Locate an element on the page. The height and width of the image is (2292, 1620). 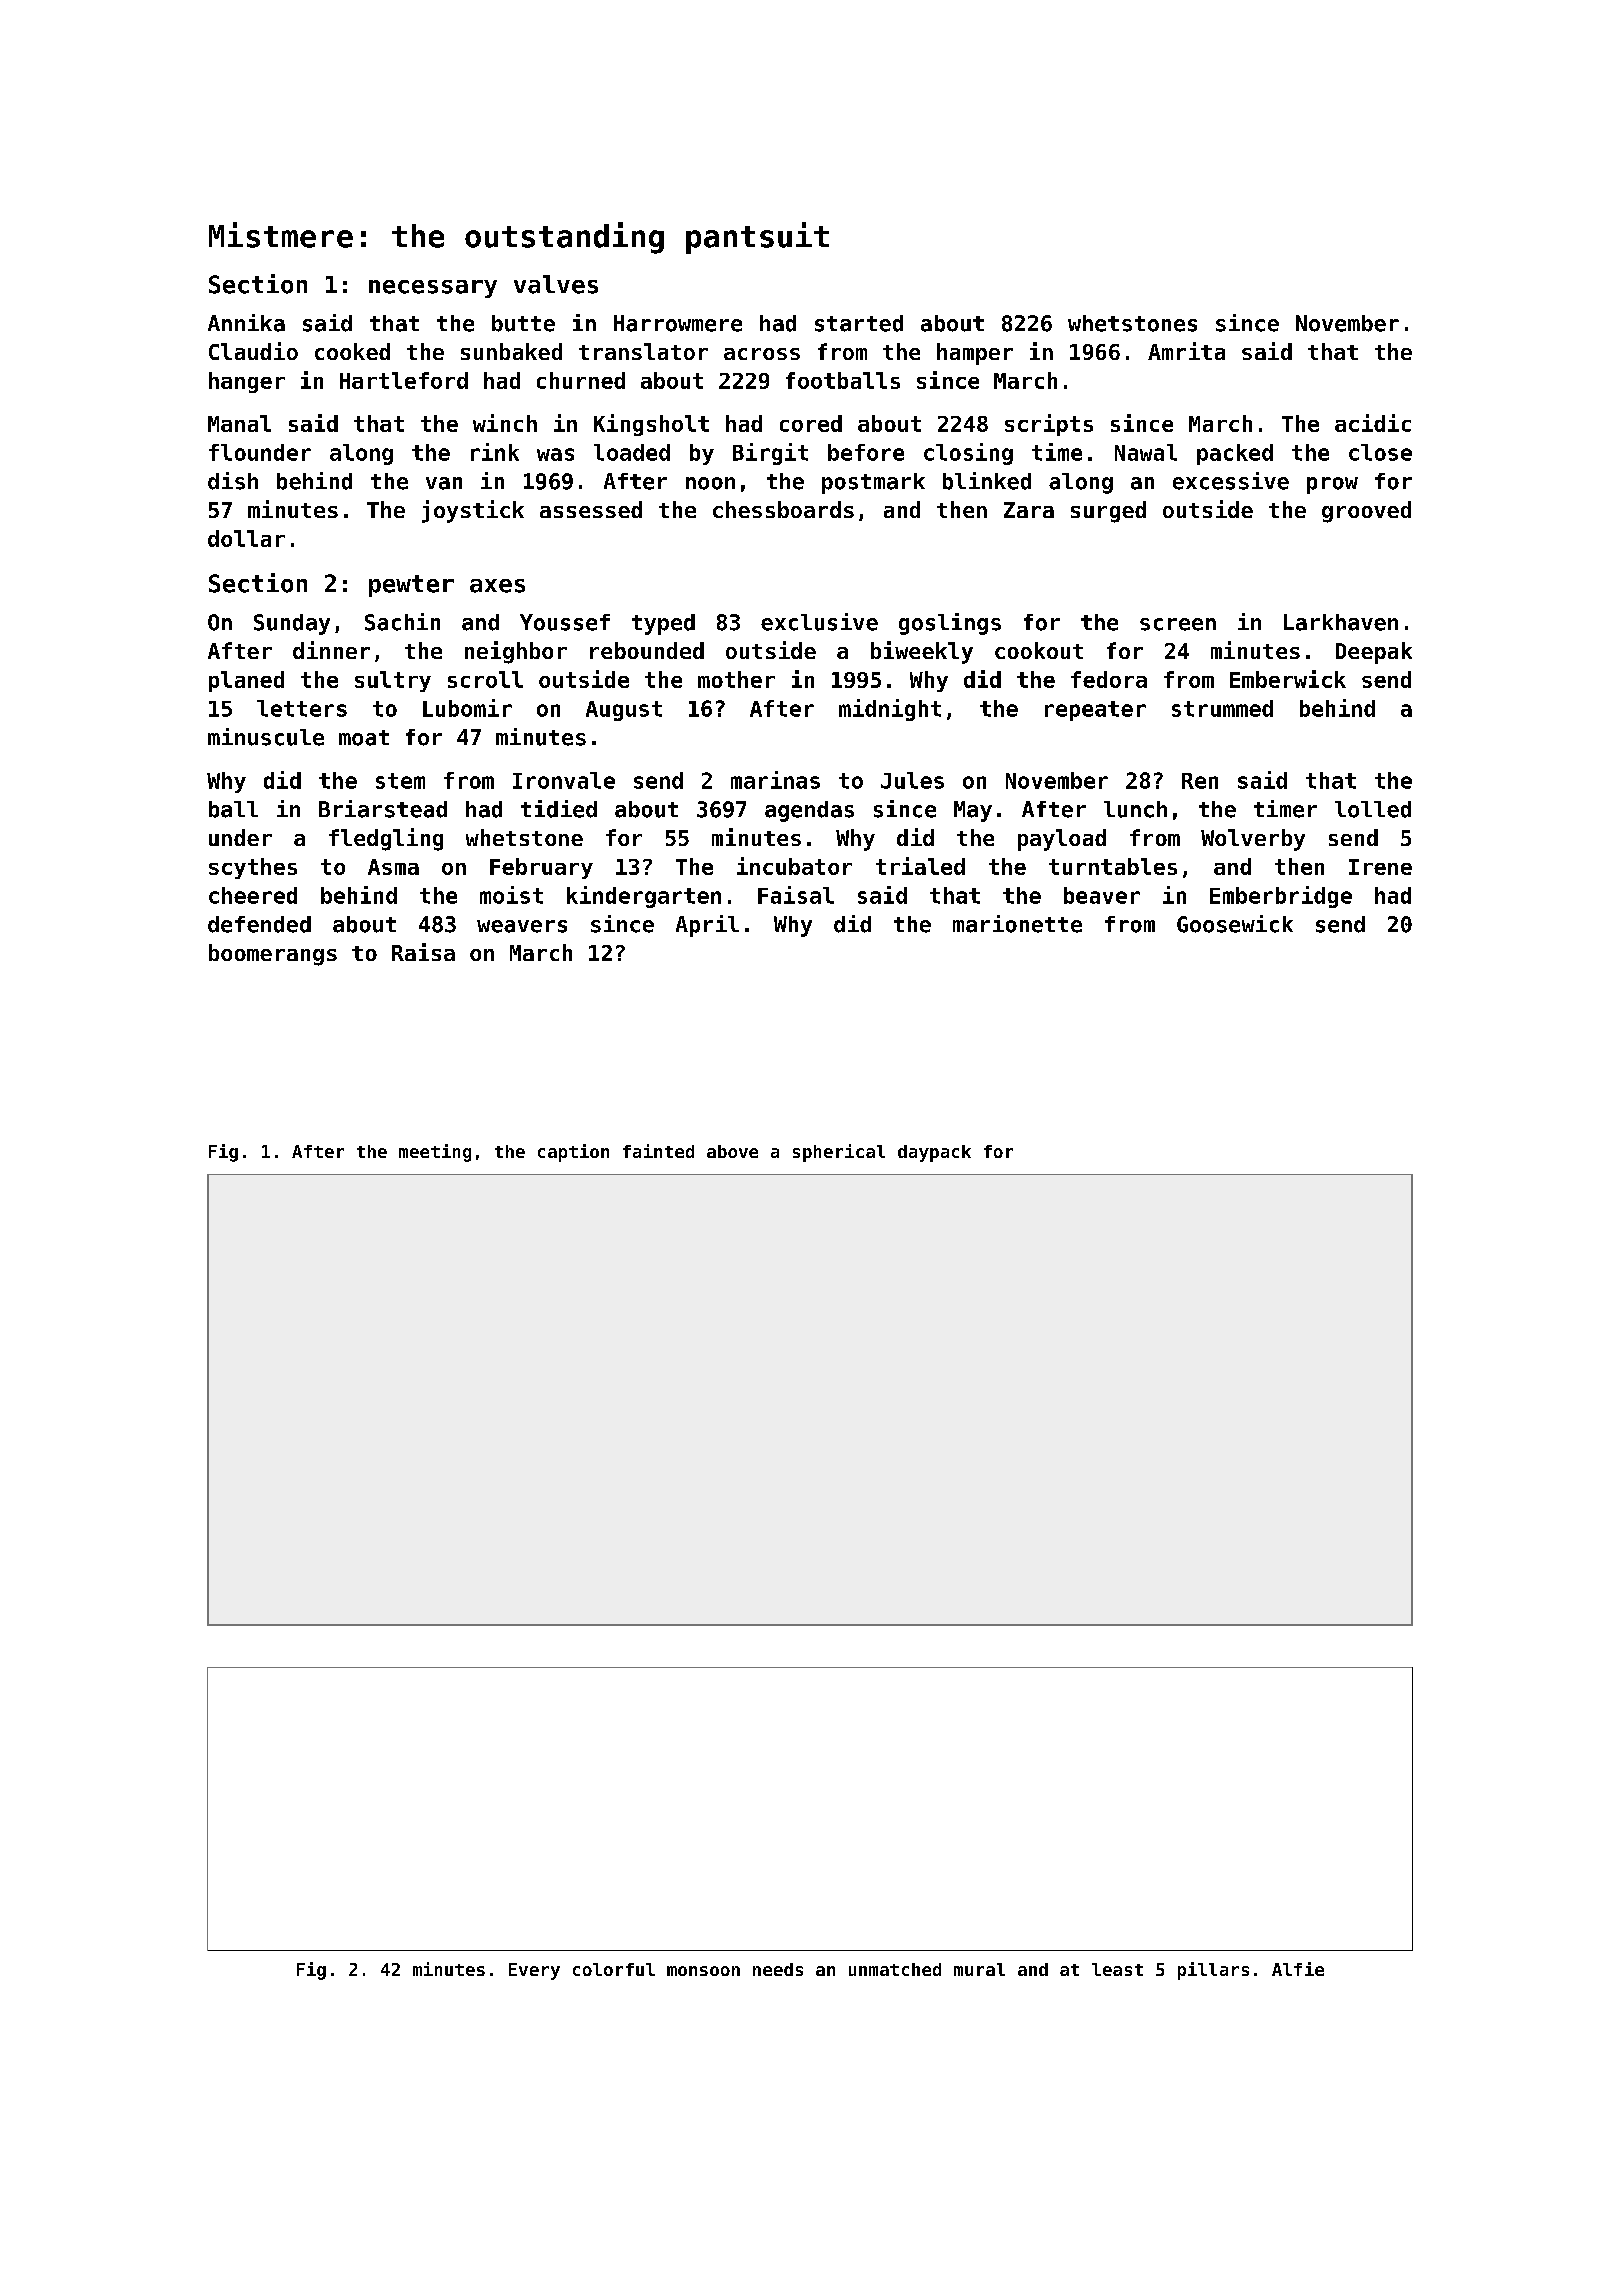
meeting is located at coordinates (435, 1153).
